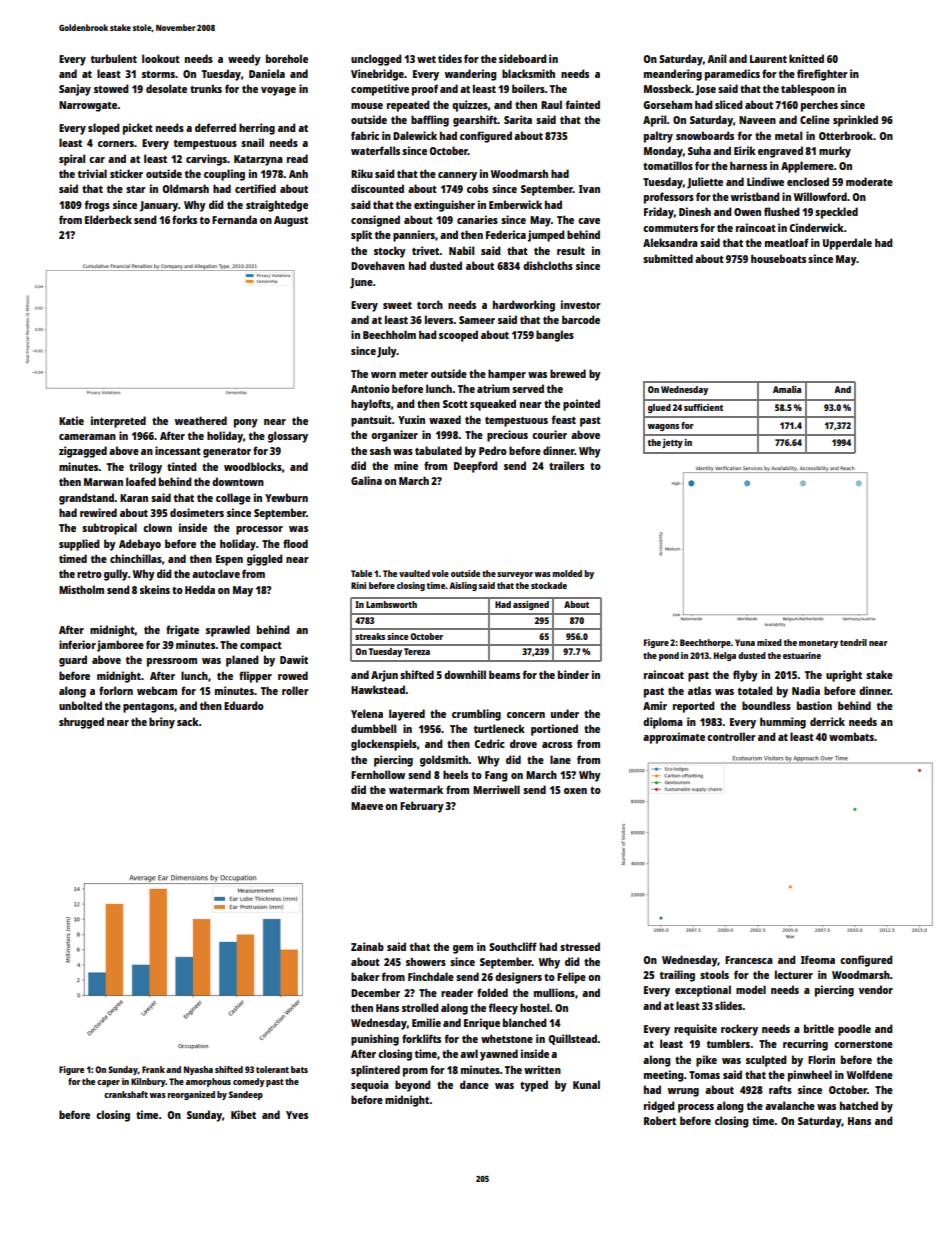 This screenshot has height=1233, width=952. What do you see at coordinates (228, 631) in the screenshot?
I see `sprawled` at bounding box center [228, 631].
